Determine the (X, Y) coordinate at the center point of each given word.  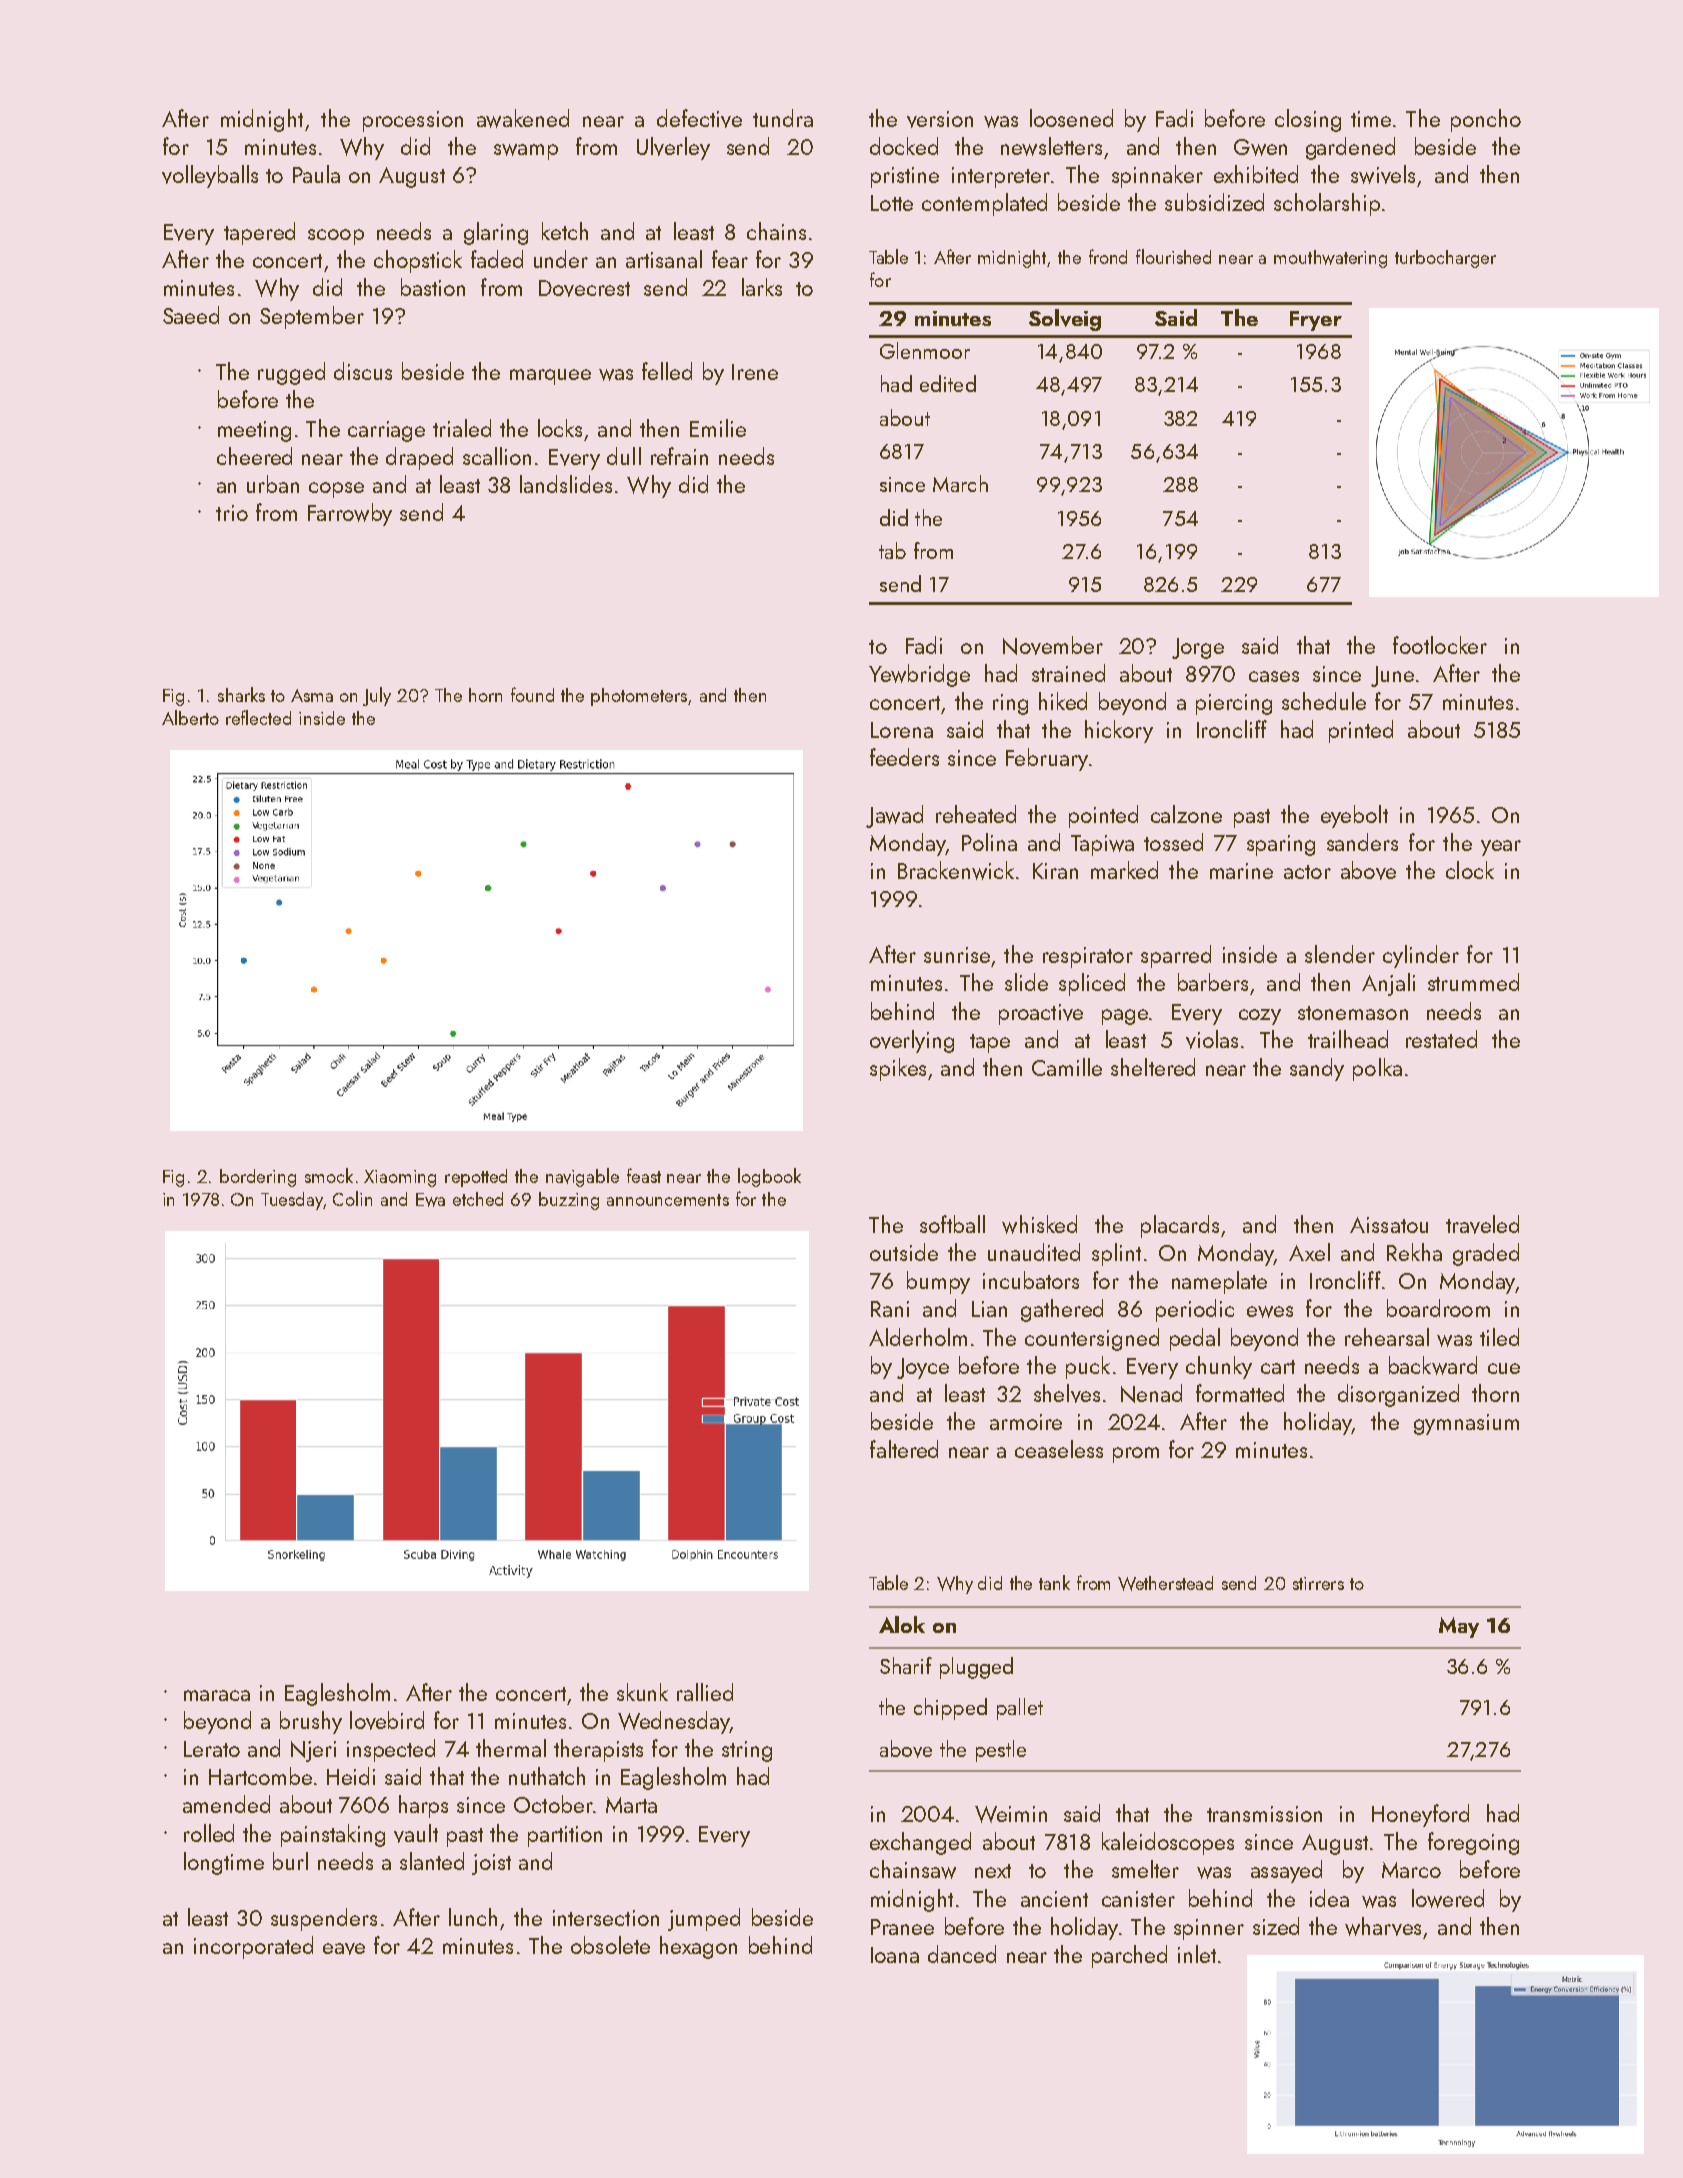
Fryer (1316, 321)
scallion (497, 456)
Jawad (894, 816)
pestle (1001, 1751)
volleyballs (210, 176)
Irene (755, 372)
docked (904, 146)
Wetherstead (1165, 1583)
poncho (1486, 120)
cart (1278, 1367)
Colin (352, 1198)
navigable (582, 1177)
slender (1340, 954)
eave (344, 1949)
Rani (890, 1309)
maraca (217, 1695)
